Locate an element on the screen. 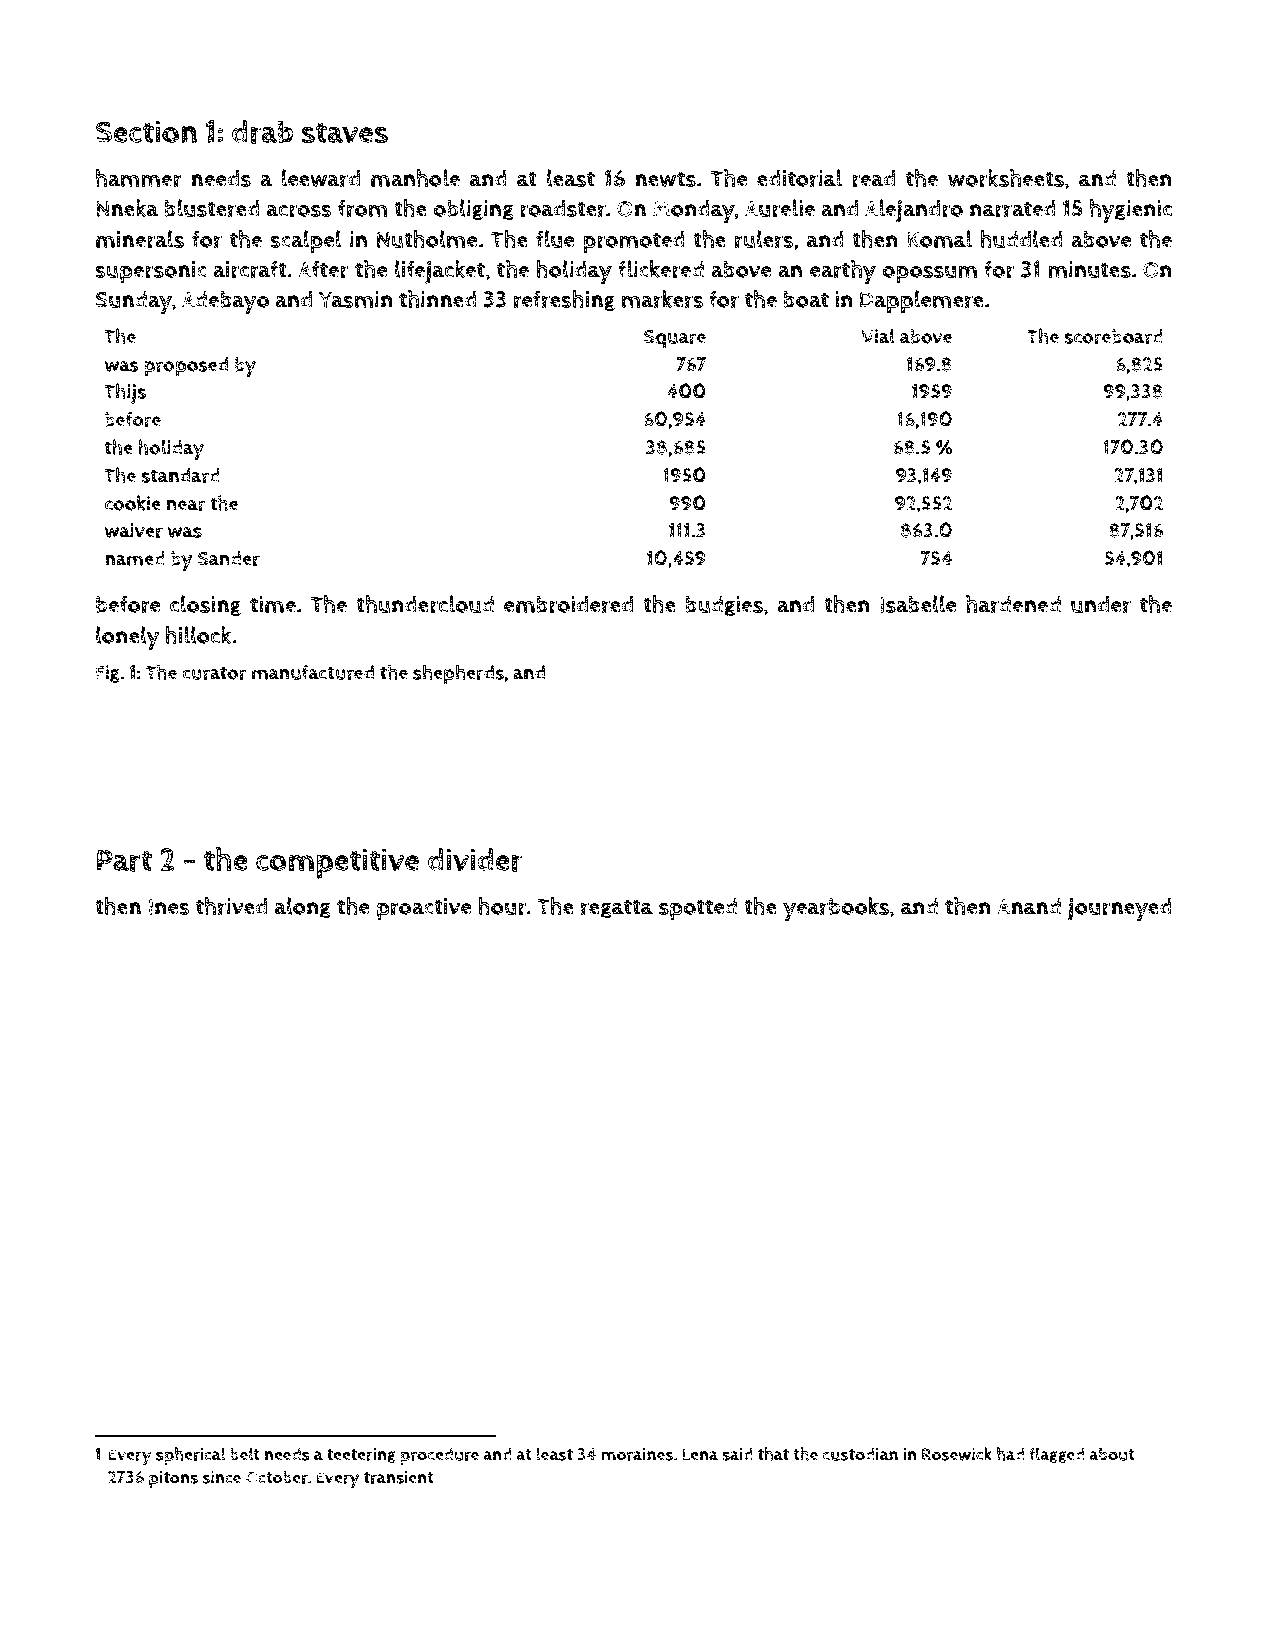  Lena is located at coordinates (700, 1454).
